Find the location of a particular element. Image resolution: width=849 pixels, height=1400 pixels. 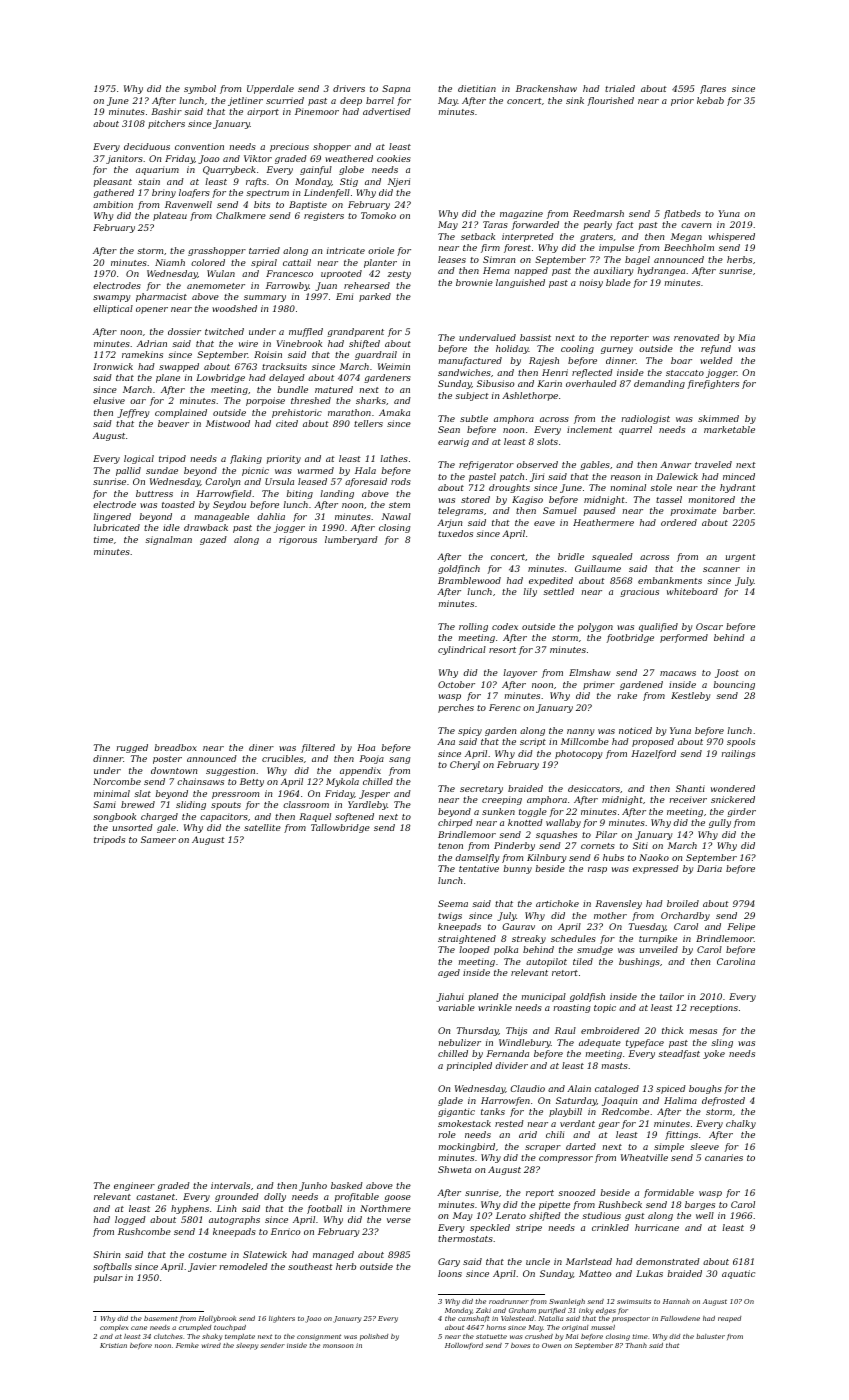

graters is located at coordinates (596, 238).
